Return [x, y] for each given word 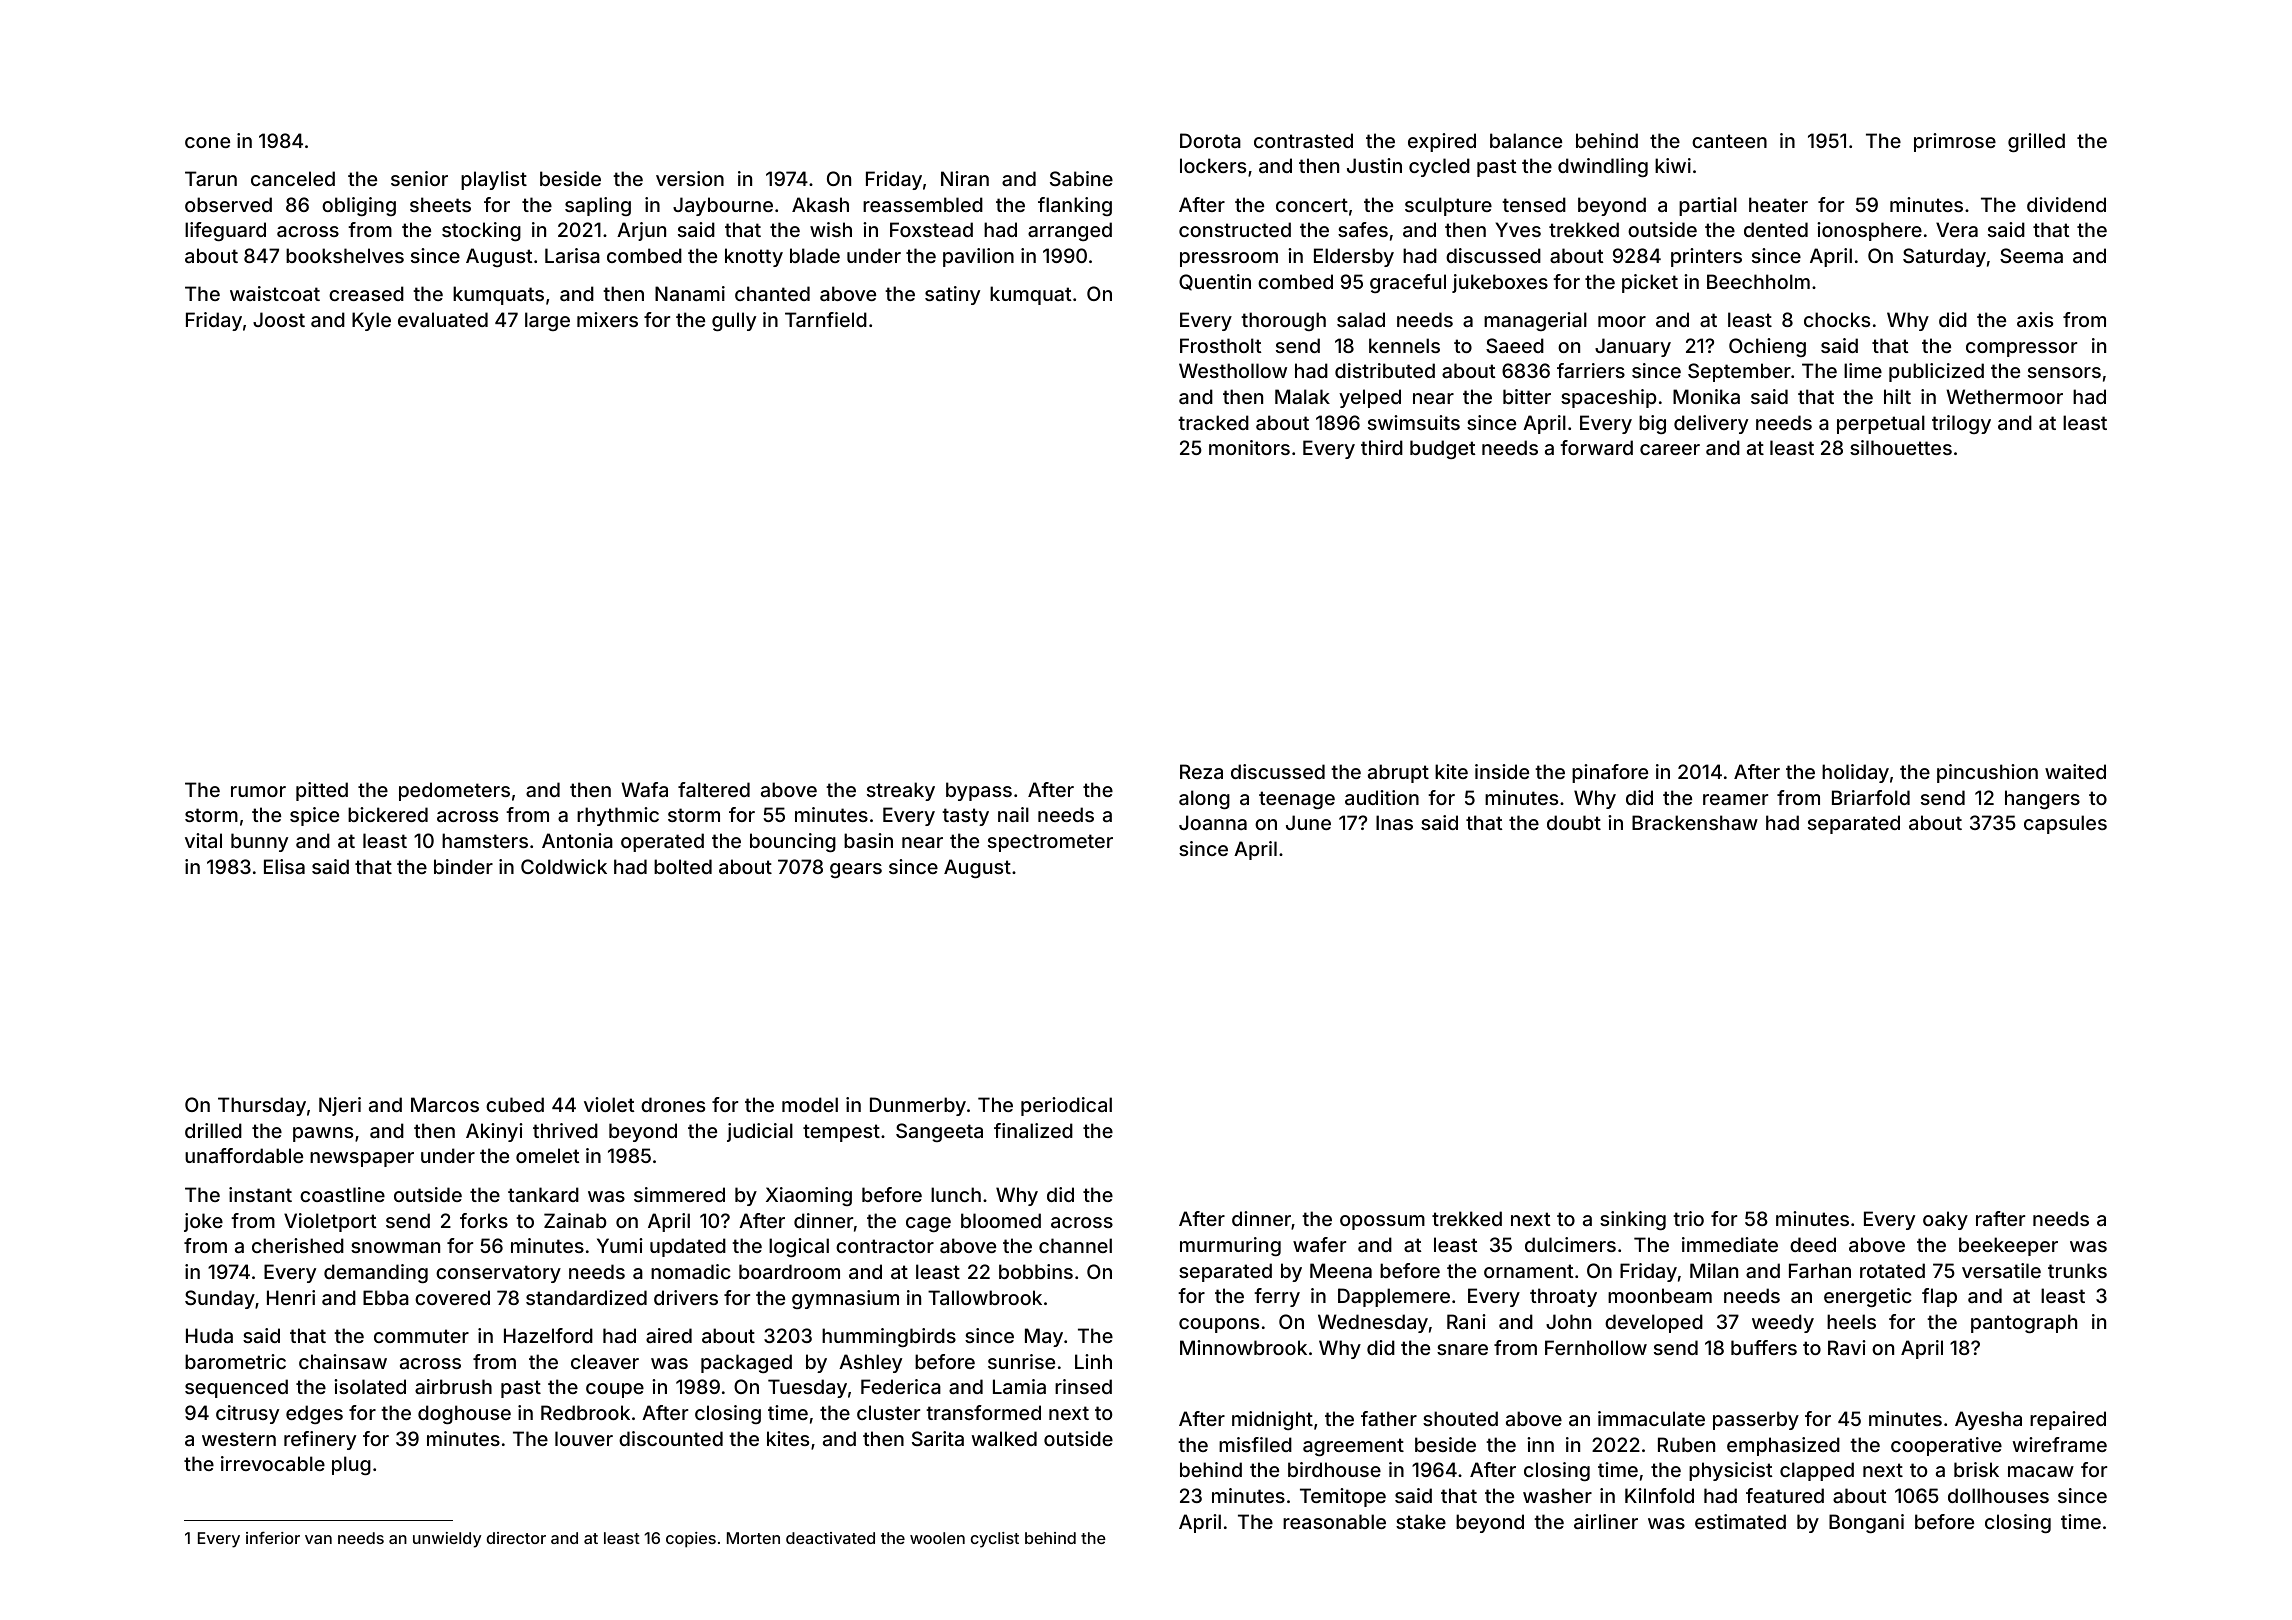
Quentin [1215, 282]
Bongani [1866, 1523]
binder [463, 866]
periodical [1066, 1106]
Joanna [1213, 822]
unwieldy [447, 1540]
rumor [258, 791]
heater [1778, 204]
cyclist [995, 1540]
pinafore [1610, 773]
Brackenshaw [1695, 822]
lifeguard [225, 231]
